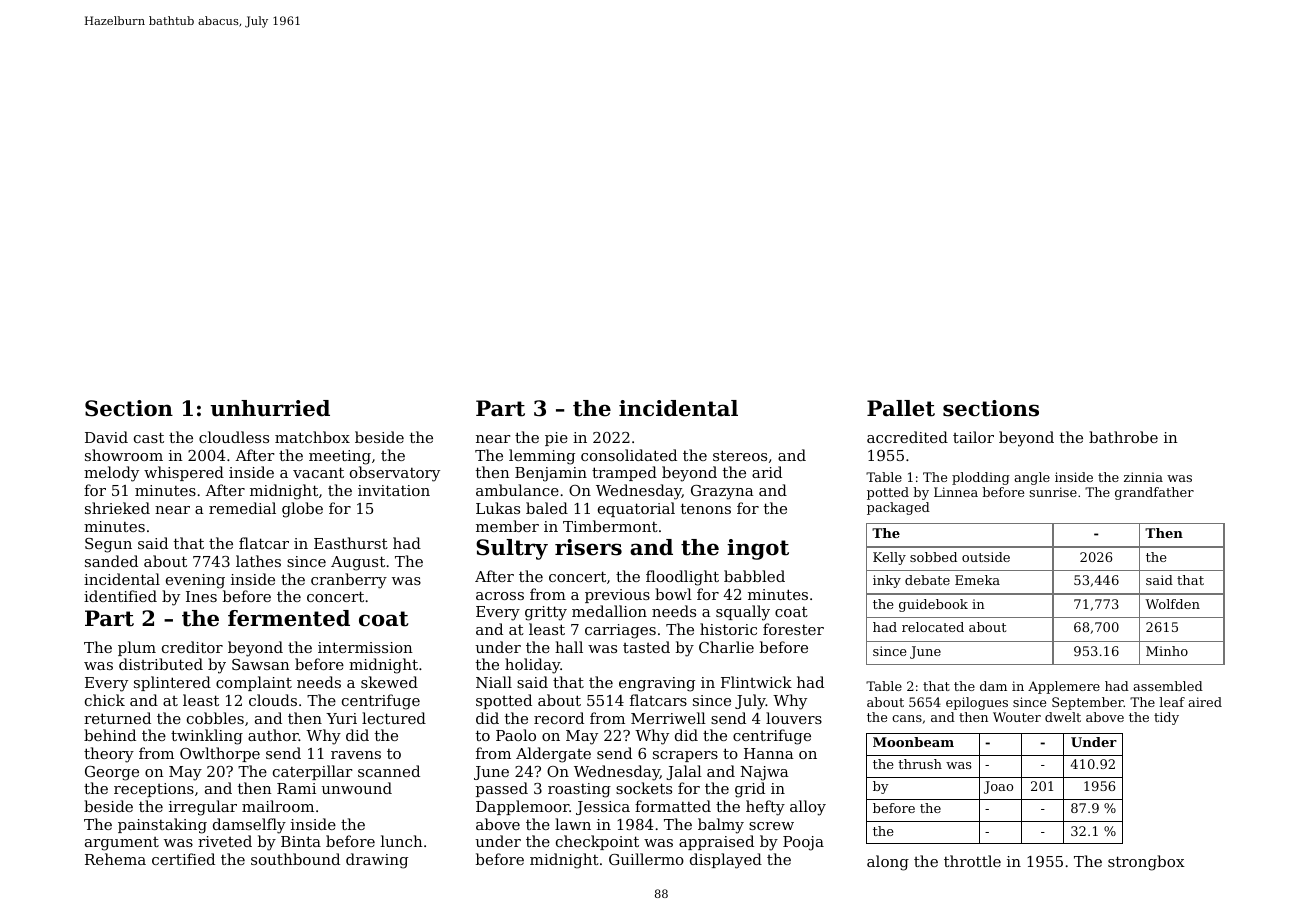  Describe the element at coordinates (395, 474) in the image. I see `observatory` at that location.
